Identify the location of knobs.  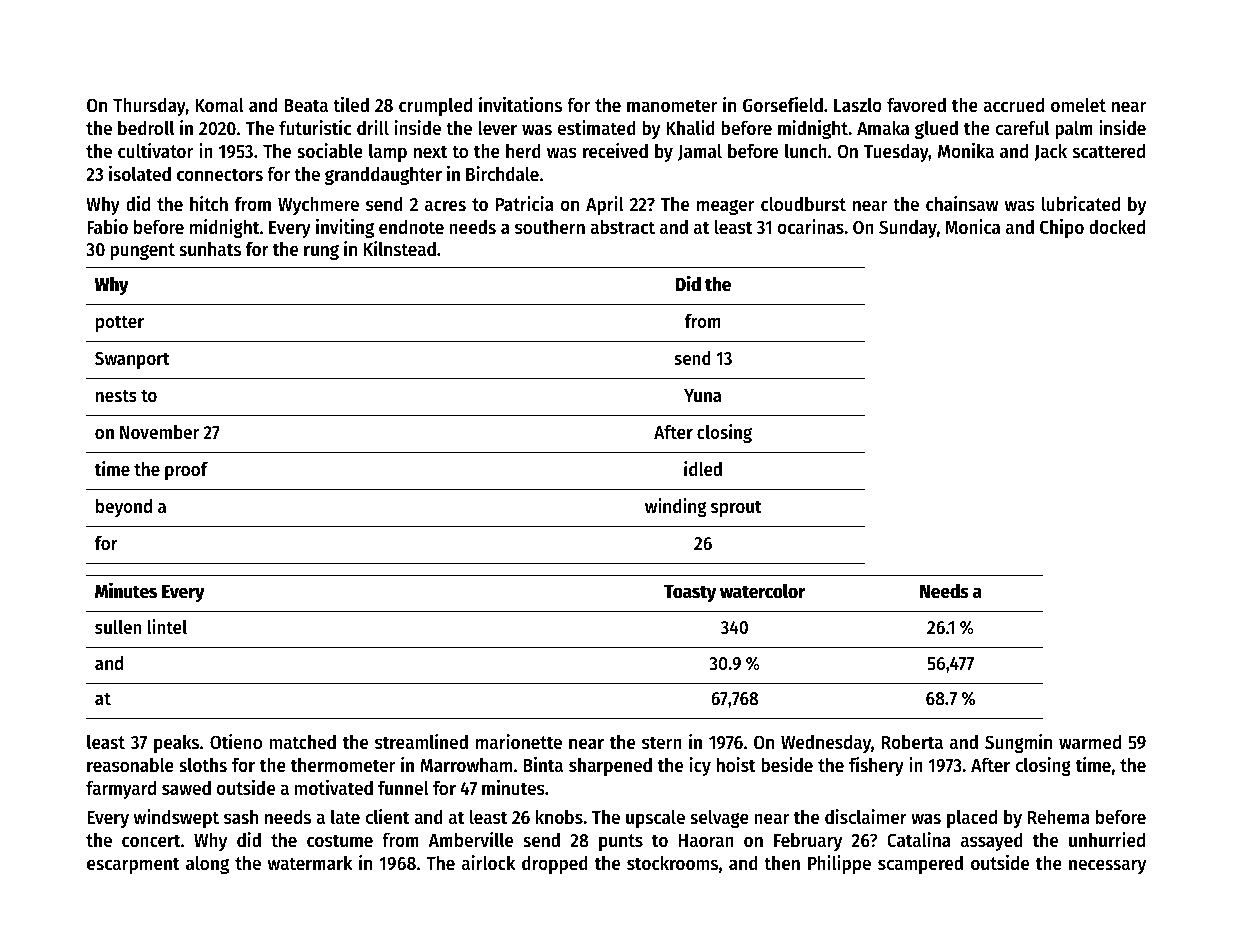
(559, 817).
